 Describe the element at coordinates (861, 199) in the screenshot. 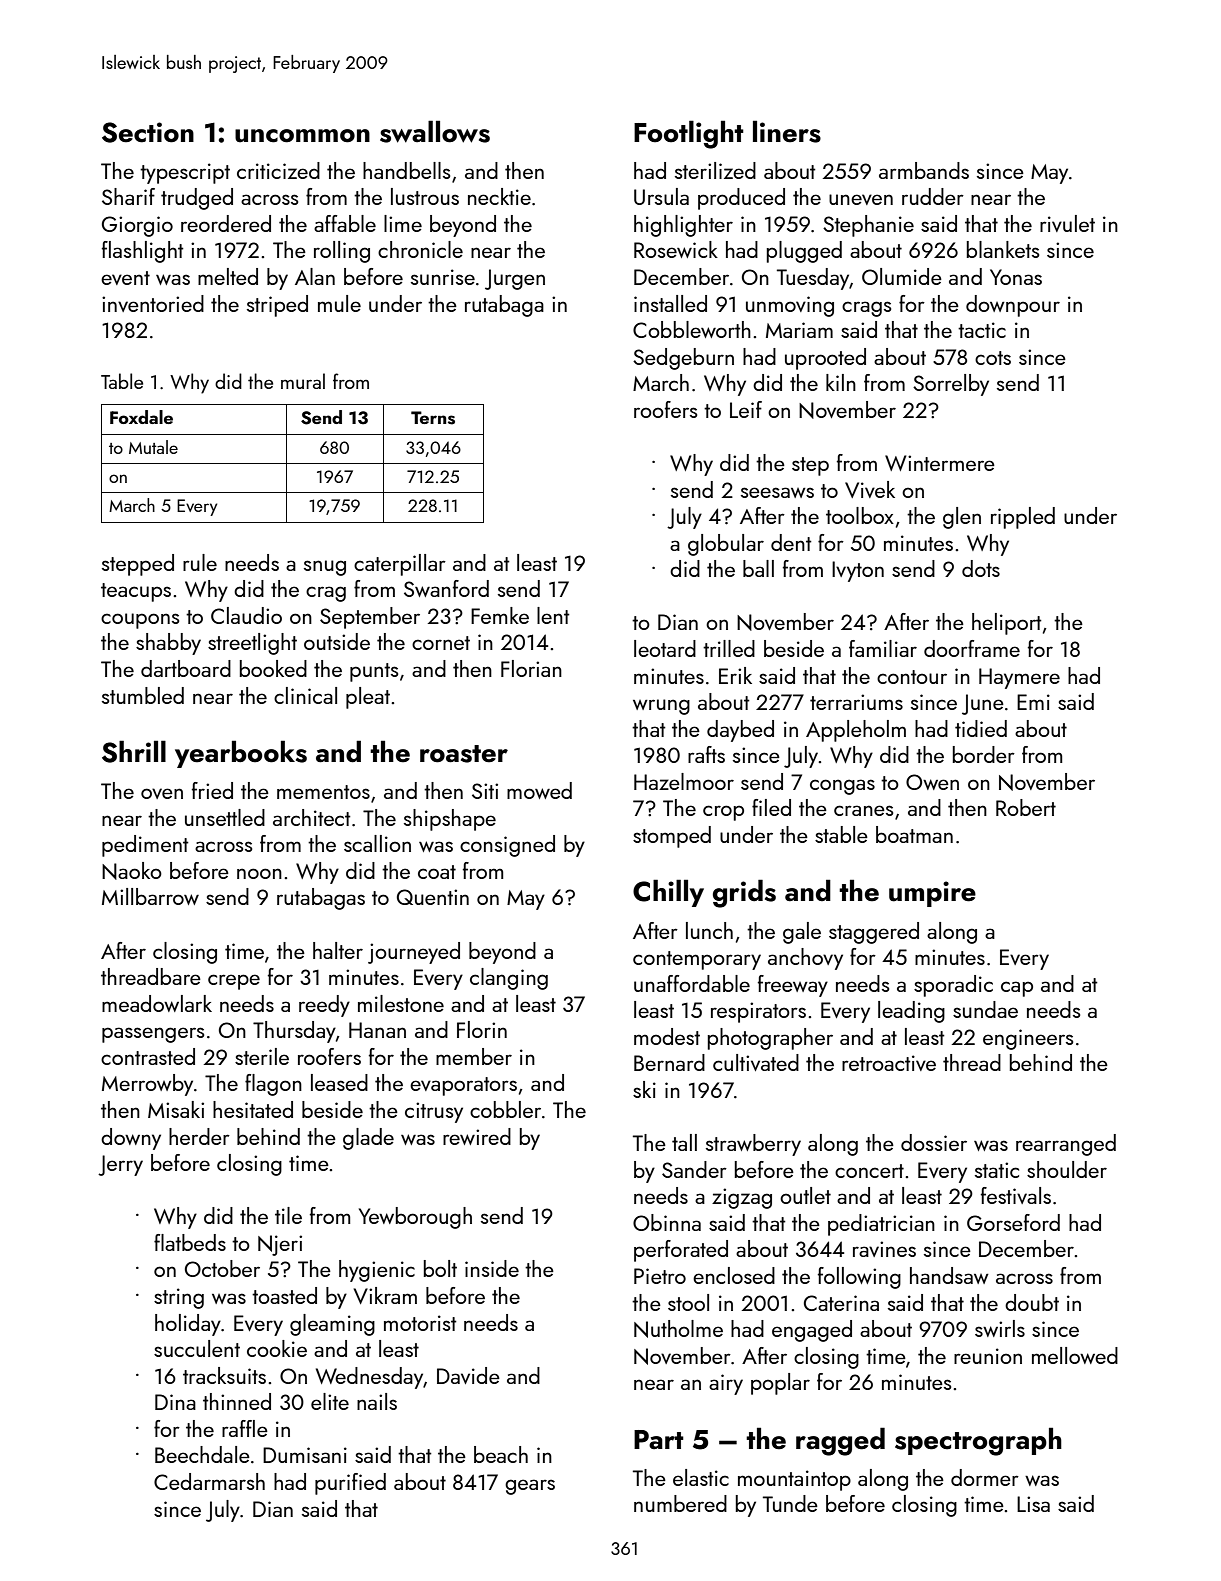

I see `uneven` at that location.
